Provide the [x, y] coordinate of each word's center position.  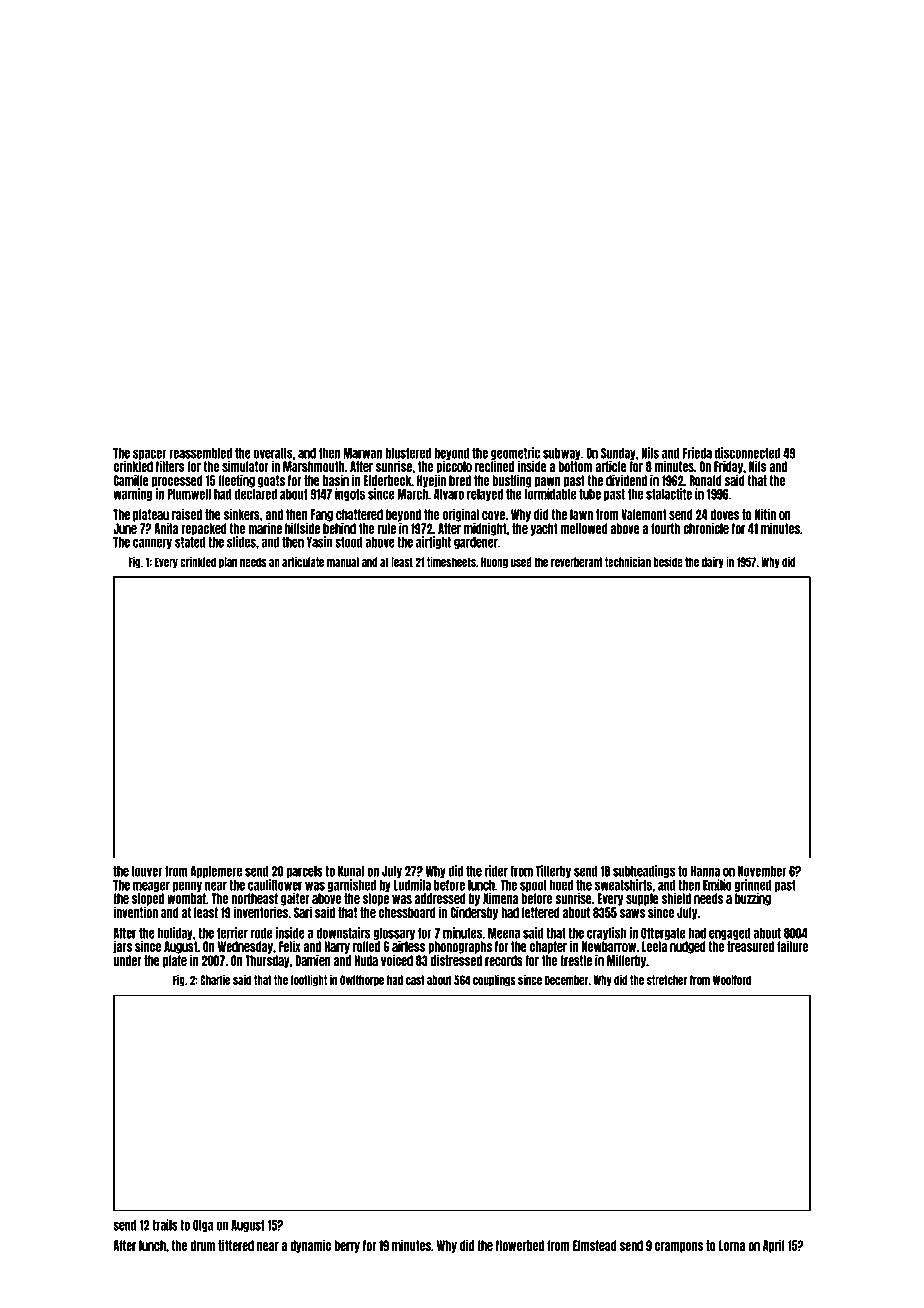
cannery [152, 543]
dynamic [310, 1246]
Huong [494, 563]
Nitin [765, 514]
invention [135, 912]
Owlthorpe [362, 981]
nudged [688, 947]
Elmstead [595, 1245]
